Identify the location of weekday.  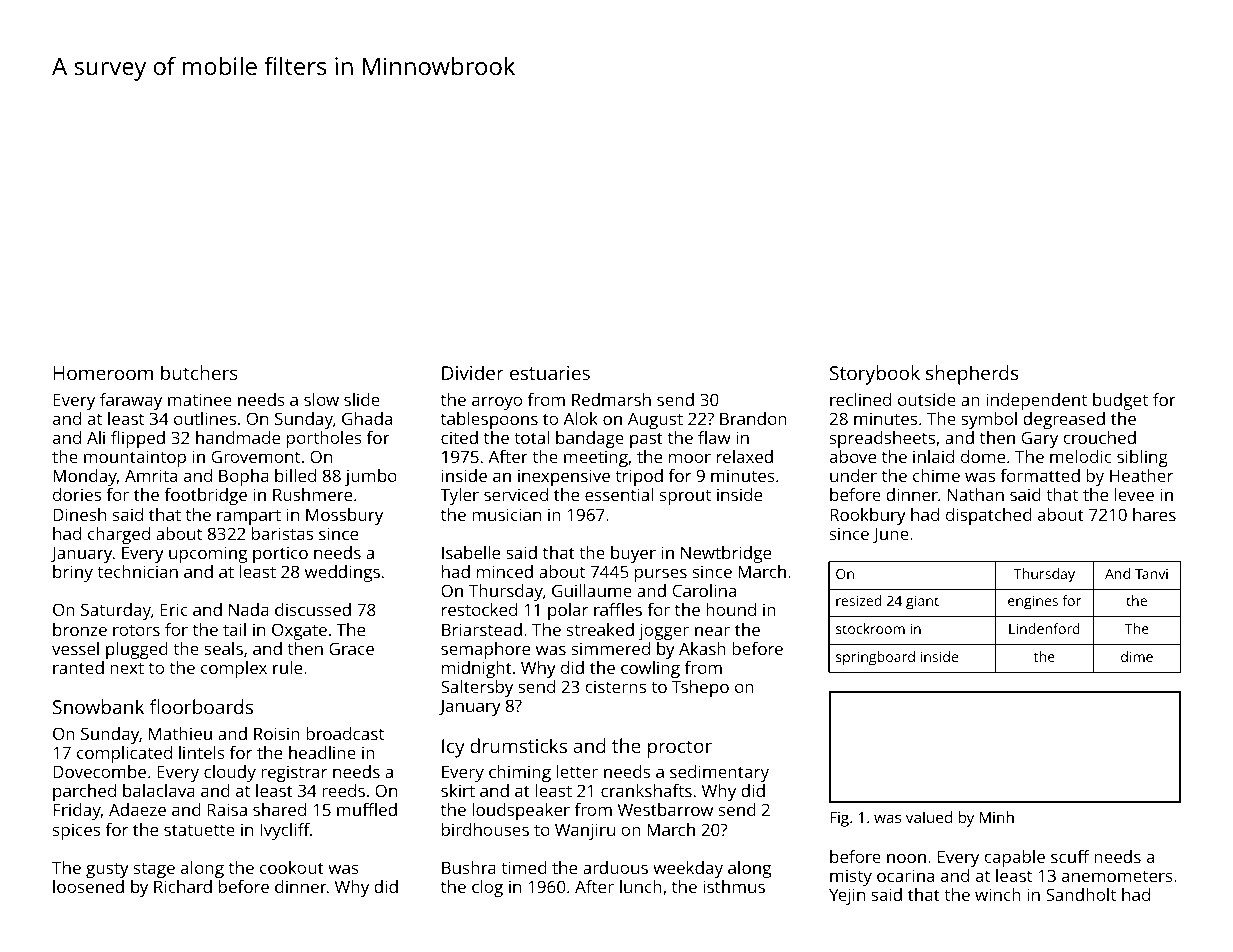
(688, 869).
